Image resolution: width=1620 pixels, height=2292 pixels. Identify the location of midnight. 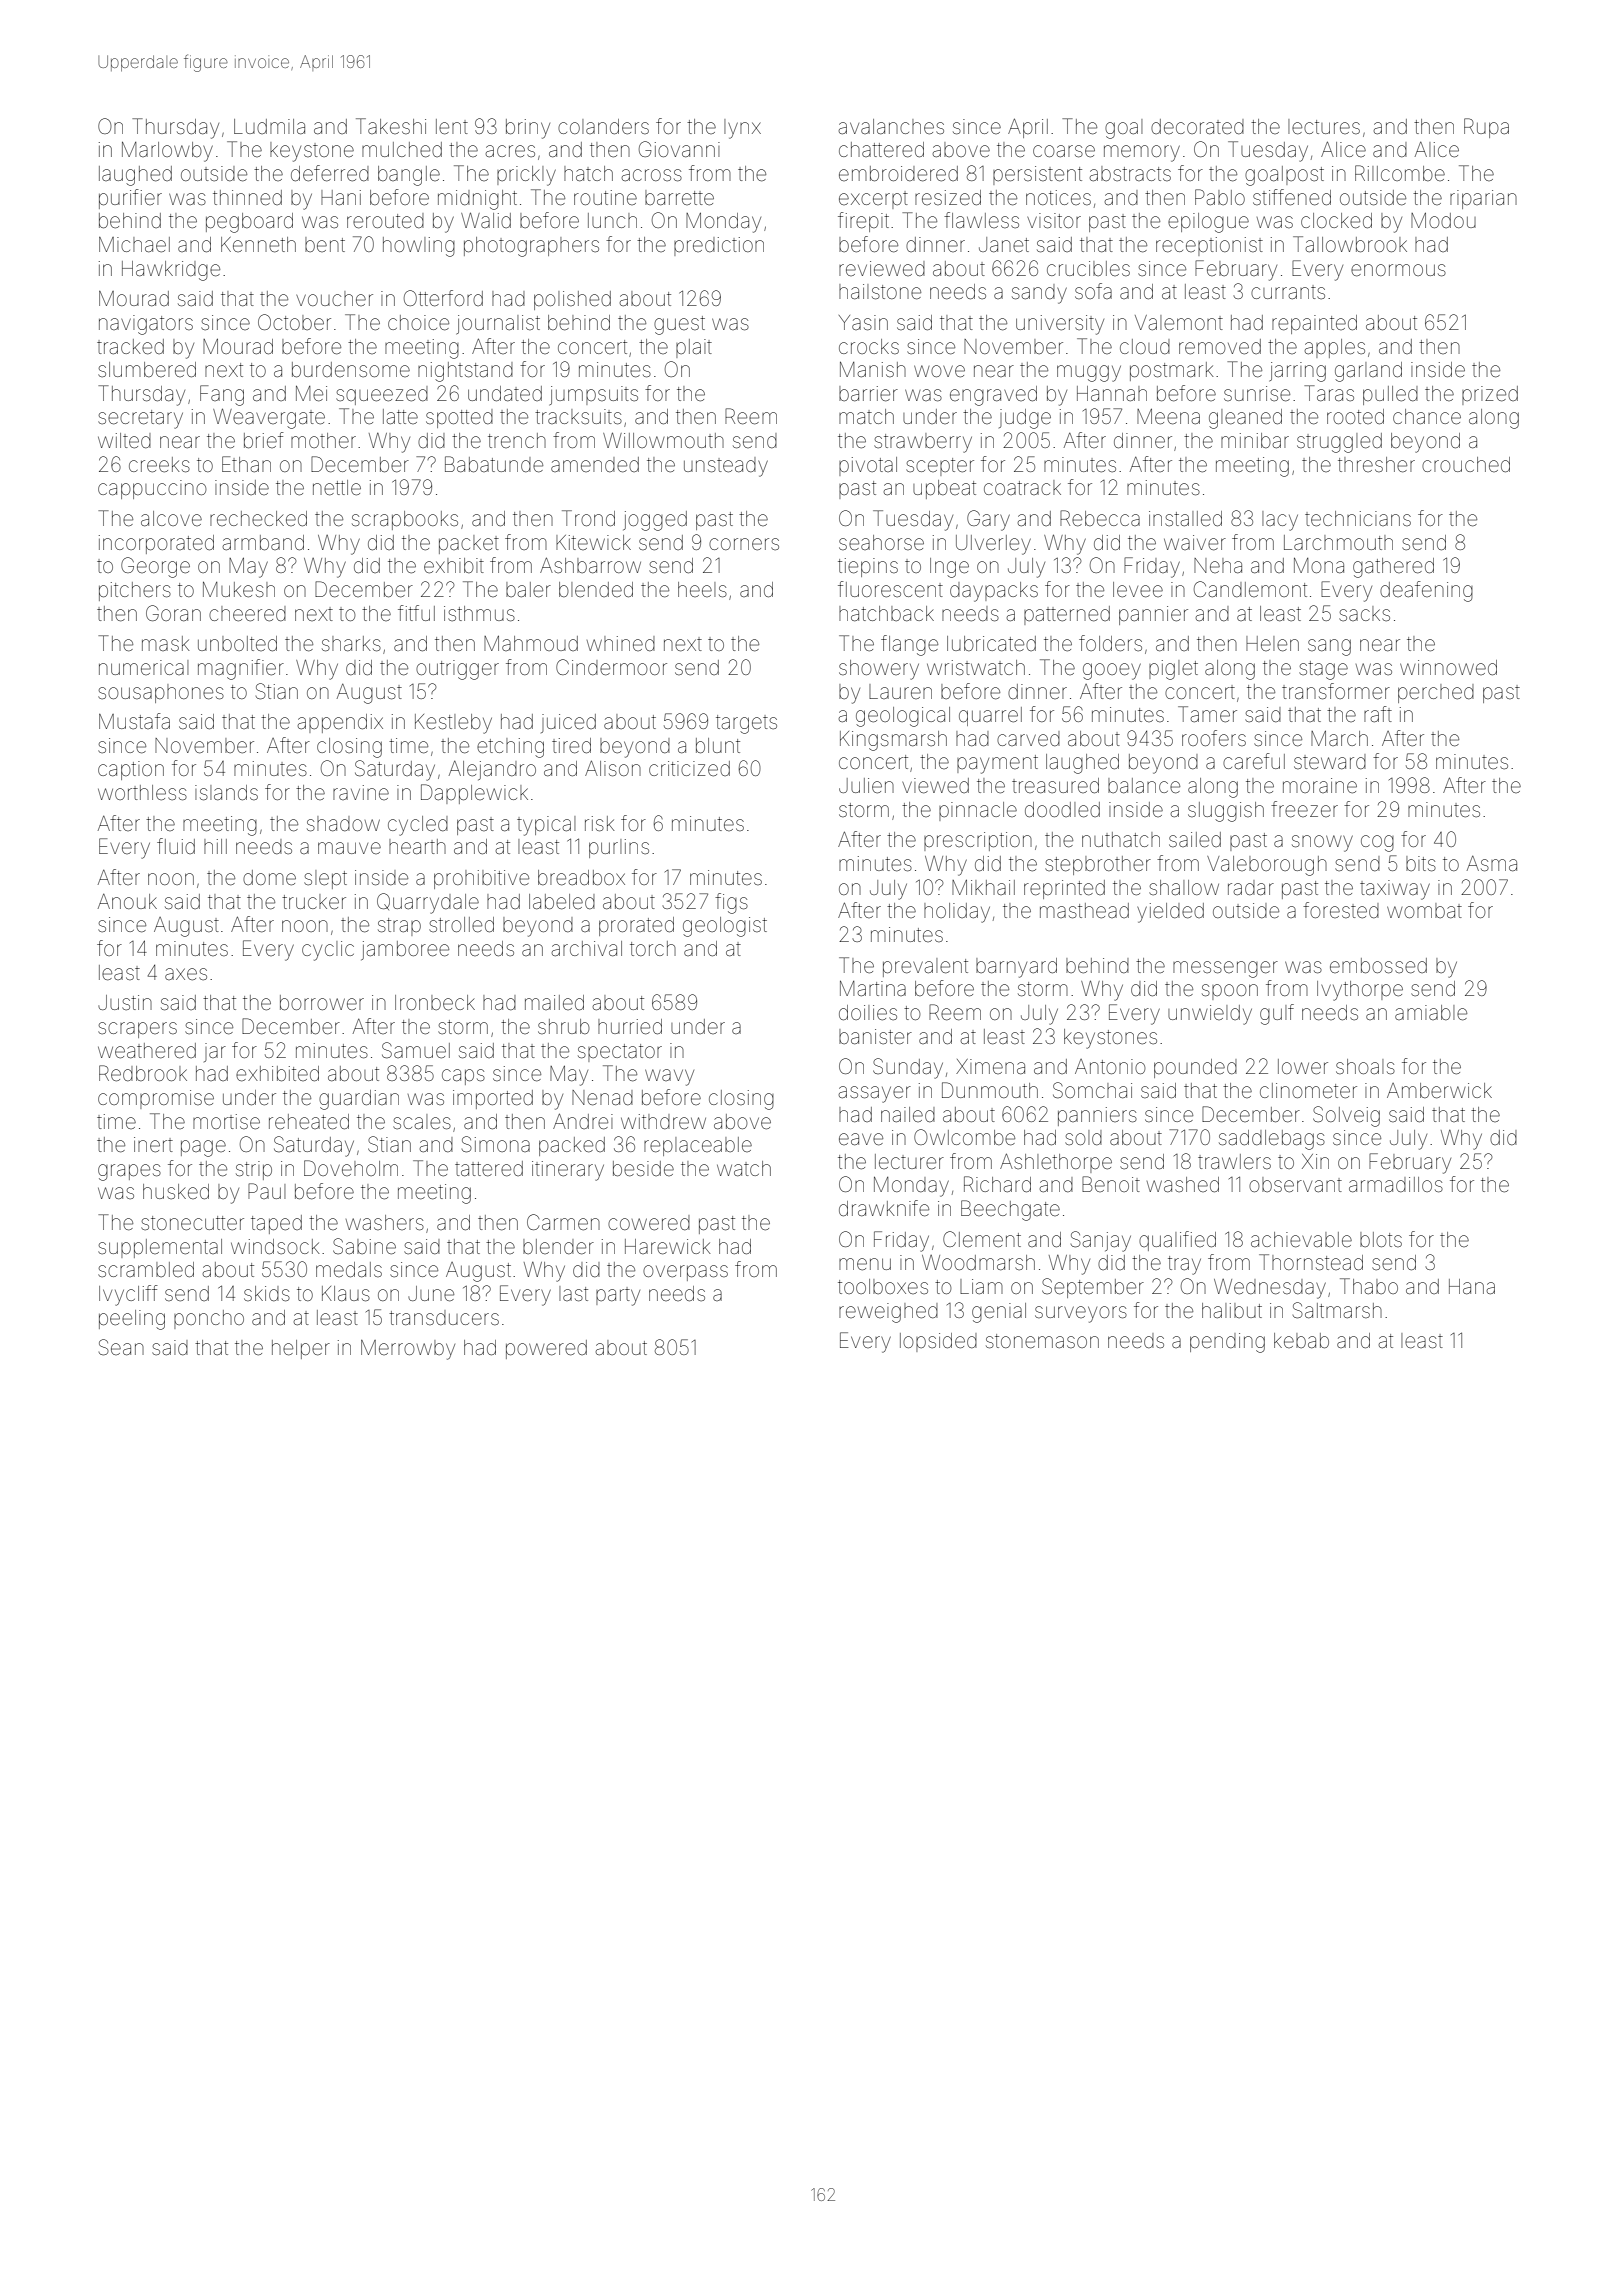
(477, 200).
